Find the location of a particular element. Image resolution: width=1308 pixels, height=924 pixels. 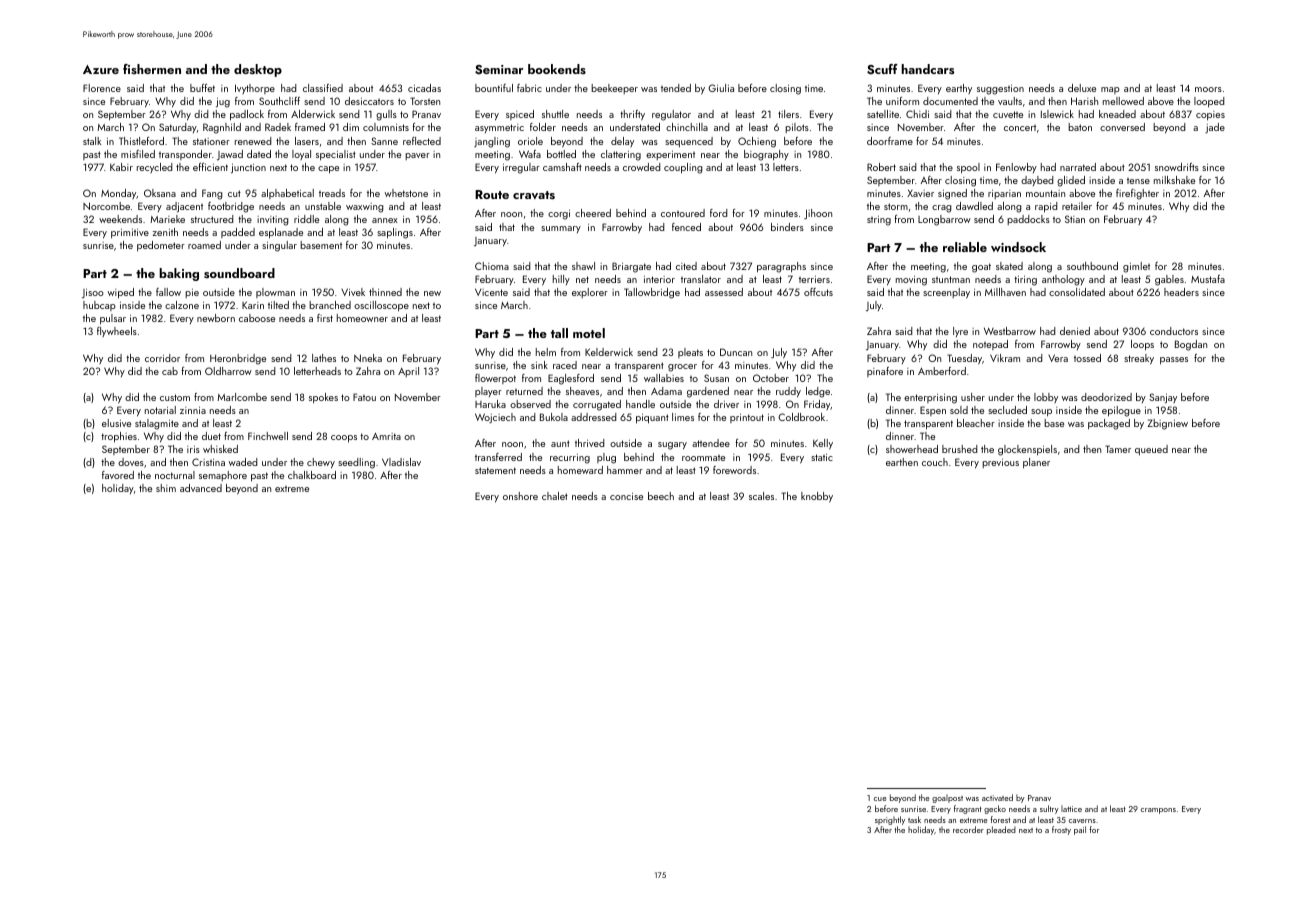

Finchwell is located at coordinates (268, 436).
